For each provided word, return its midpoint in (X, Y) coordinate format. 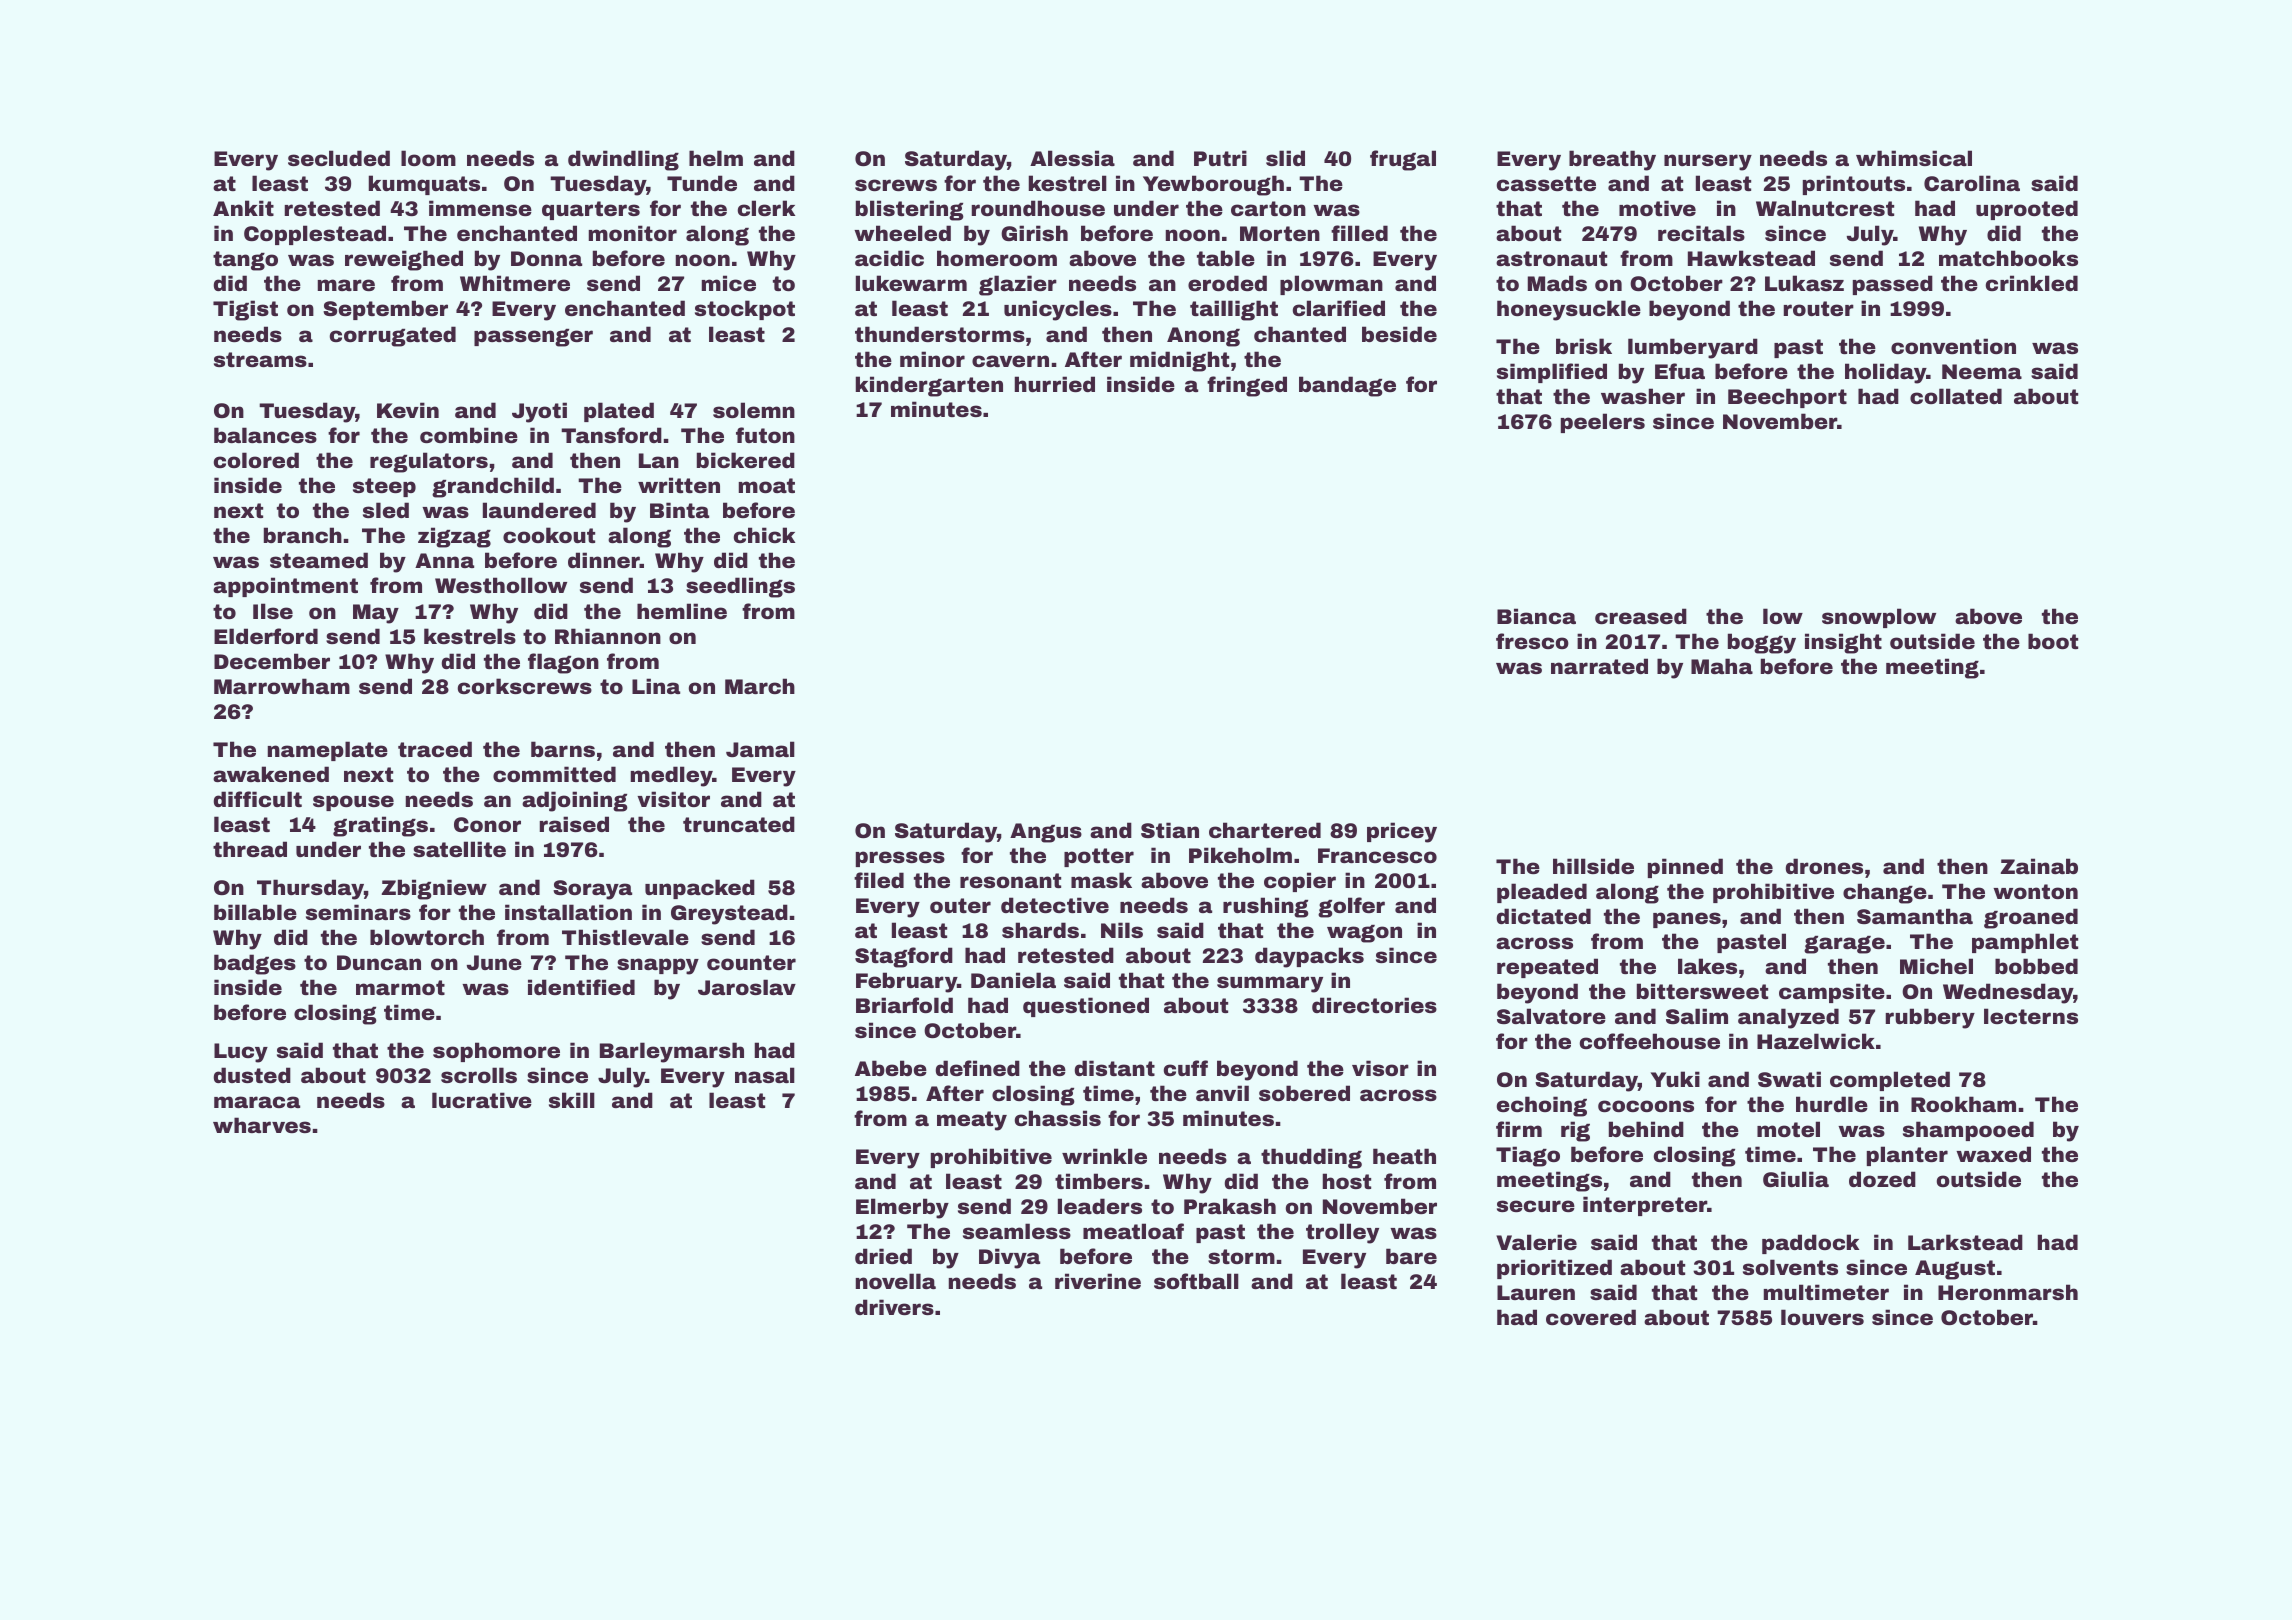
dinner (604, 560)
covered (1591, 1317)
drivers (894, 1307)
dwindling (623, 160)
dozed (1882, 1179)
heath (1404, 1156)
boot (2053, 641)
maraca (257, 1102)
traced (435, 749)
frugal (1403, 160)
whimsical (1914, 158)
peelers (1603, 423)
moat (767, 485)
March (760, 686)
